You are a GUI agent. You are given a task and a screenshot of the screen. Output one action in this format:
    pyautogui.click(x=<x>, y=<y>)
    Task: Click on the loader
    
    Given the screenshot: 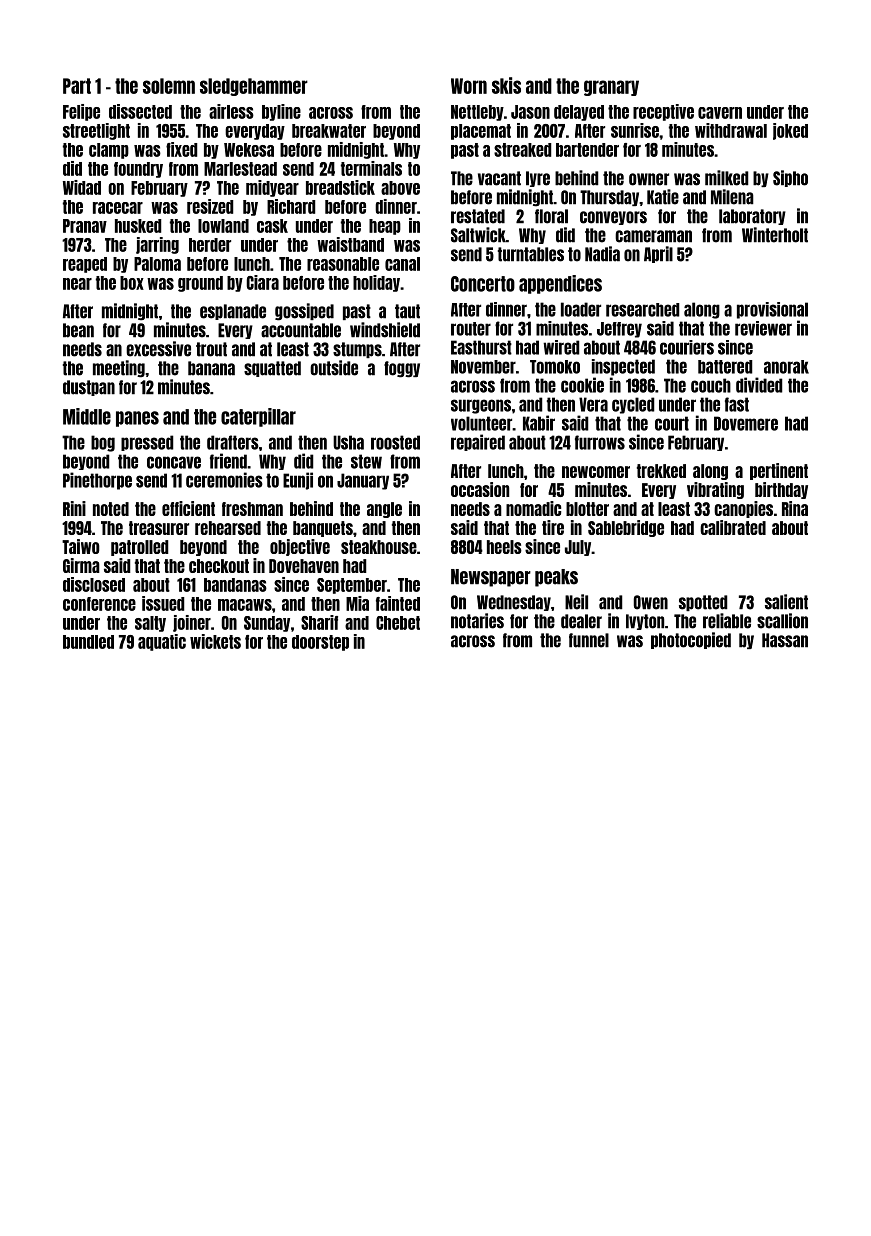 What is the action you would take?
    pyautogui.click(x=581, y=309)
